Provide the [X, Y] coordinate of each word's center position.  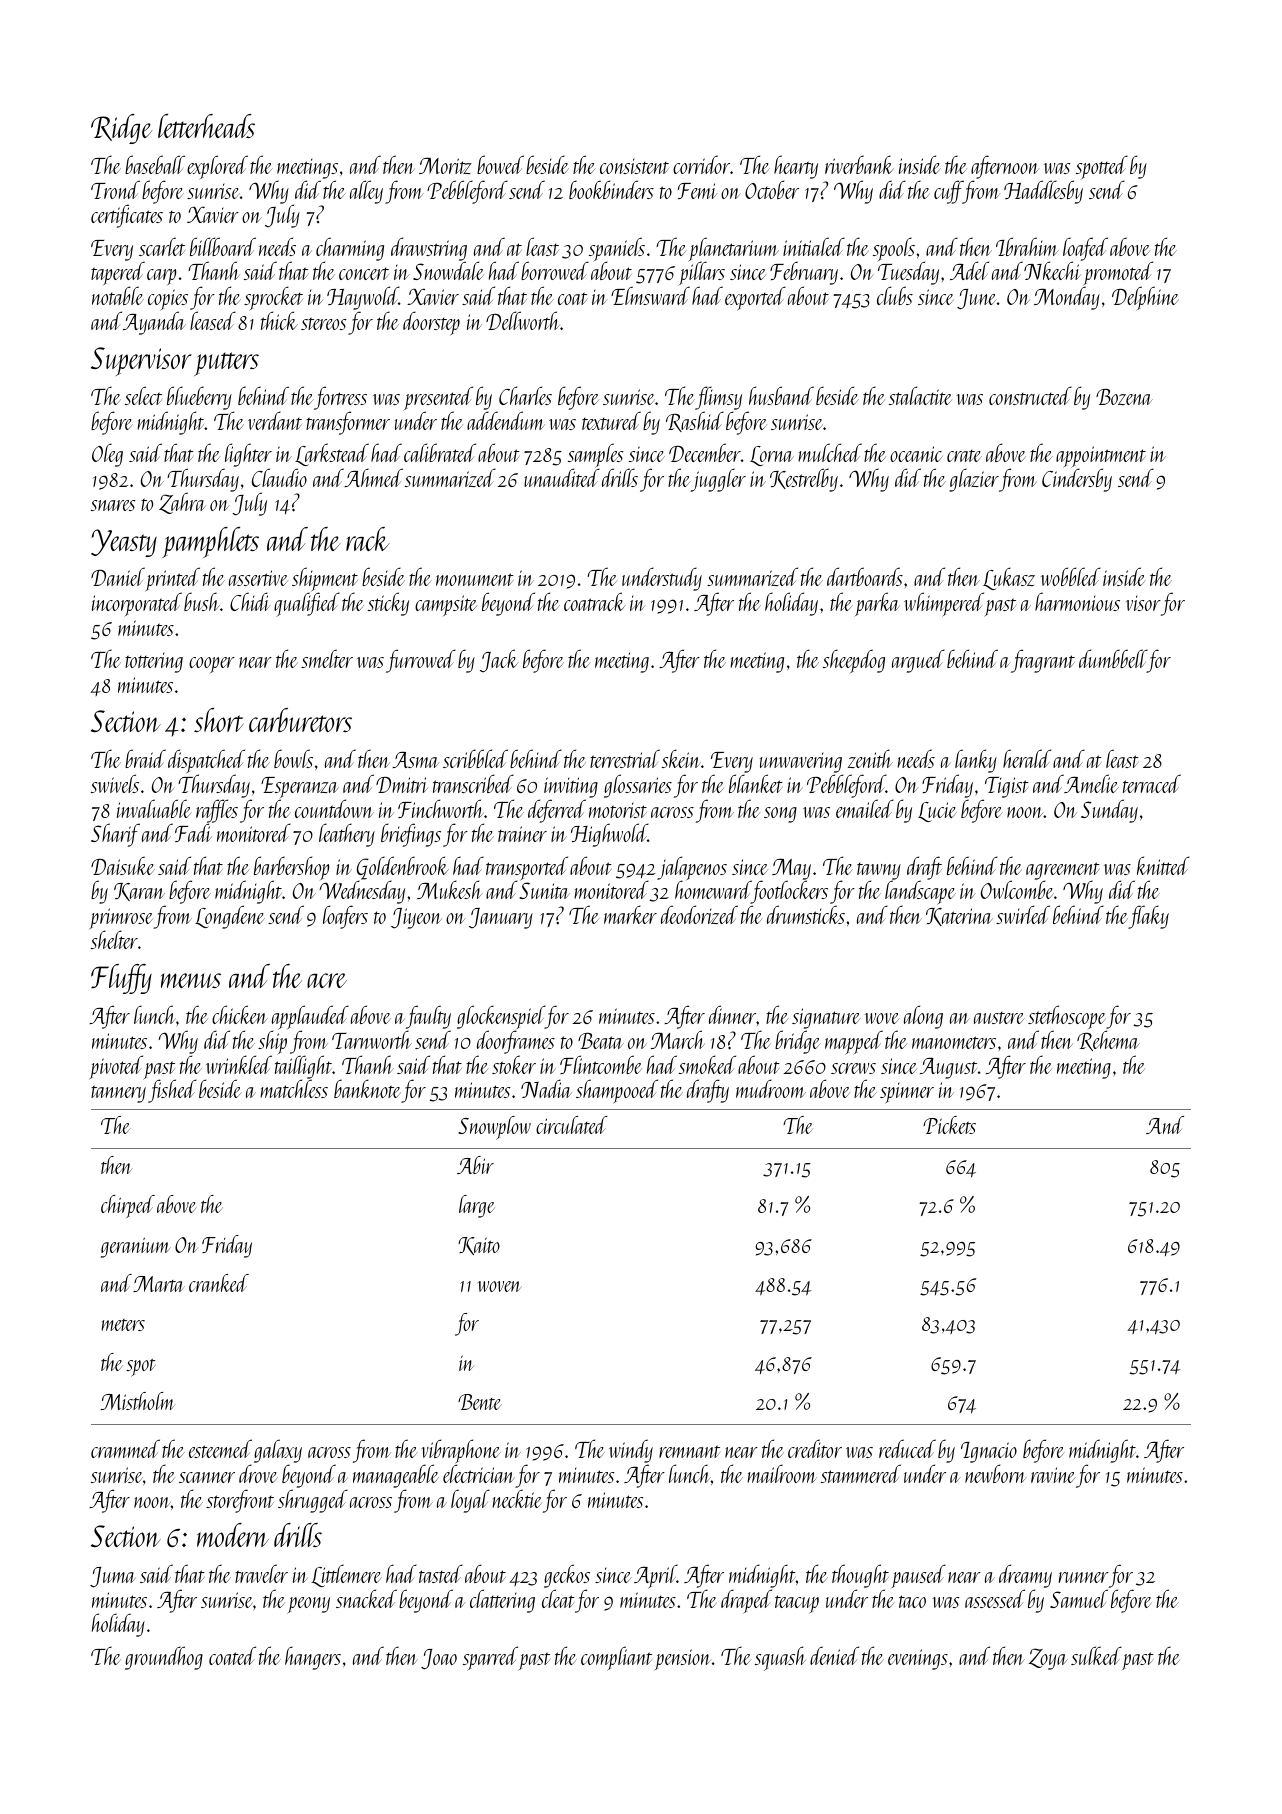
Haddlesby [1043, 192]
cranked [219, 1283]
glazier [974, 480]
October [772, 189]
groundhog [164, 1658]
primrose [121, 919]
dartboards [865, 576]
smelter [327, 658]
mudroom [771, 1088]
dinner [732, 1014]
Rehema [1108, 1041]
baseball [155, 164]
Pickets [949, 1125]
